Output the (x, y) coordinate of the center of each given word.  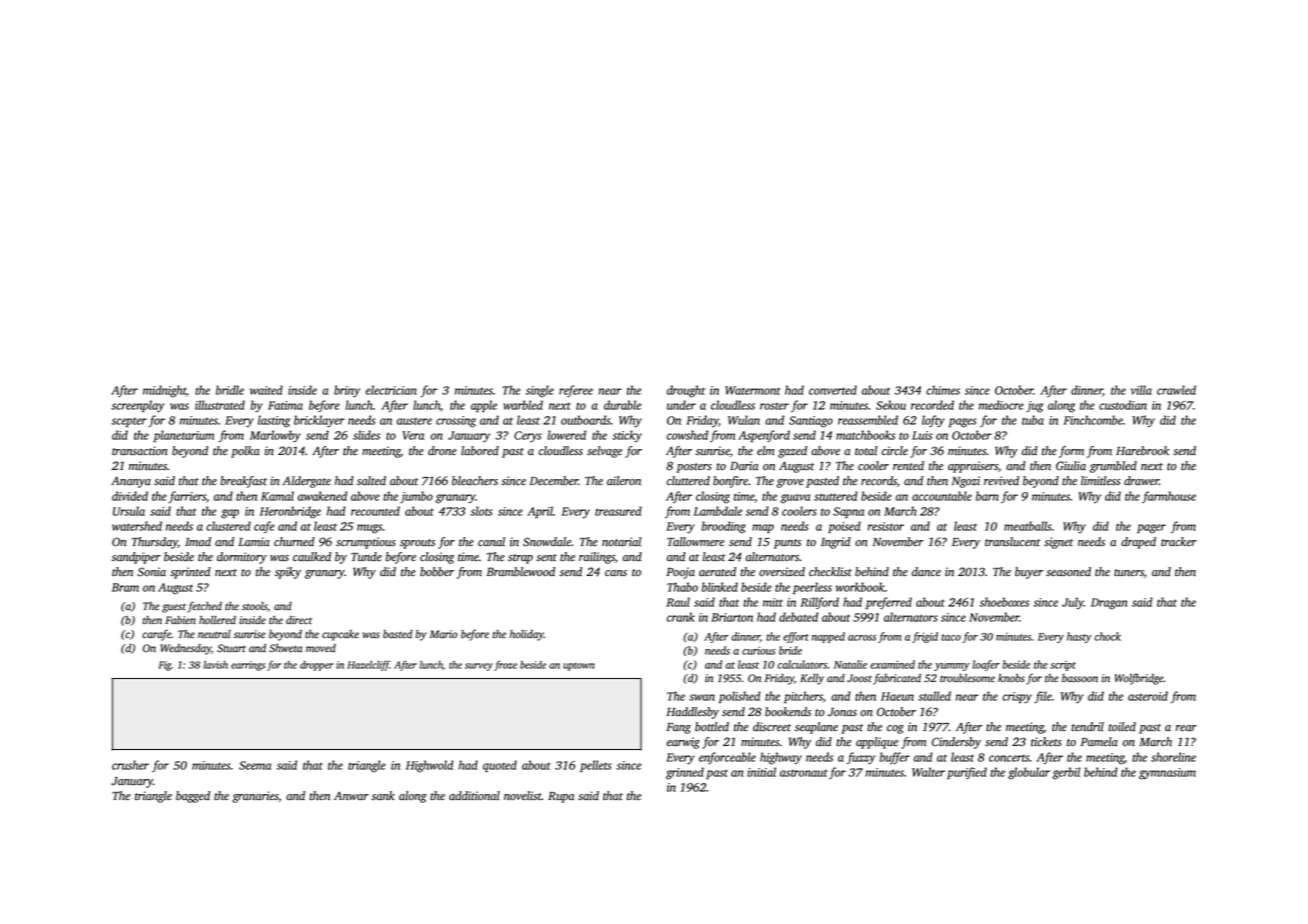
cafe (264, 527)
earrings (248, 666)
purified (967, 773)
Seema (255, 765)
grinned (685, 773)
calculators (802, 664)
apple (484, 406)
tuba (1033, 420)
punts (787, 544)
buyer (1029, 573)
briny (347, 391)
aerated (717, 572)
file (1043, 697)
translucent (1012, 542)
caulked (312, 556)
